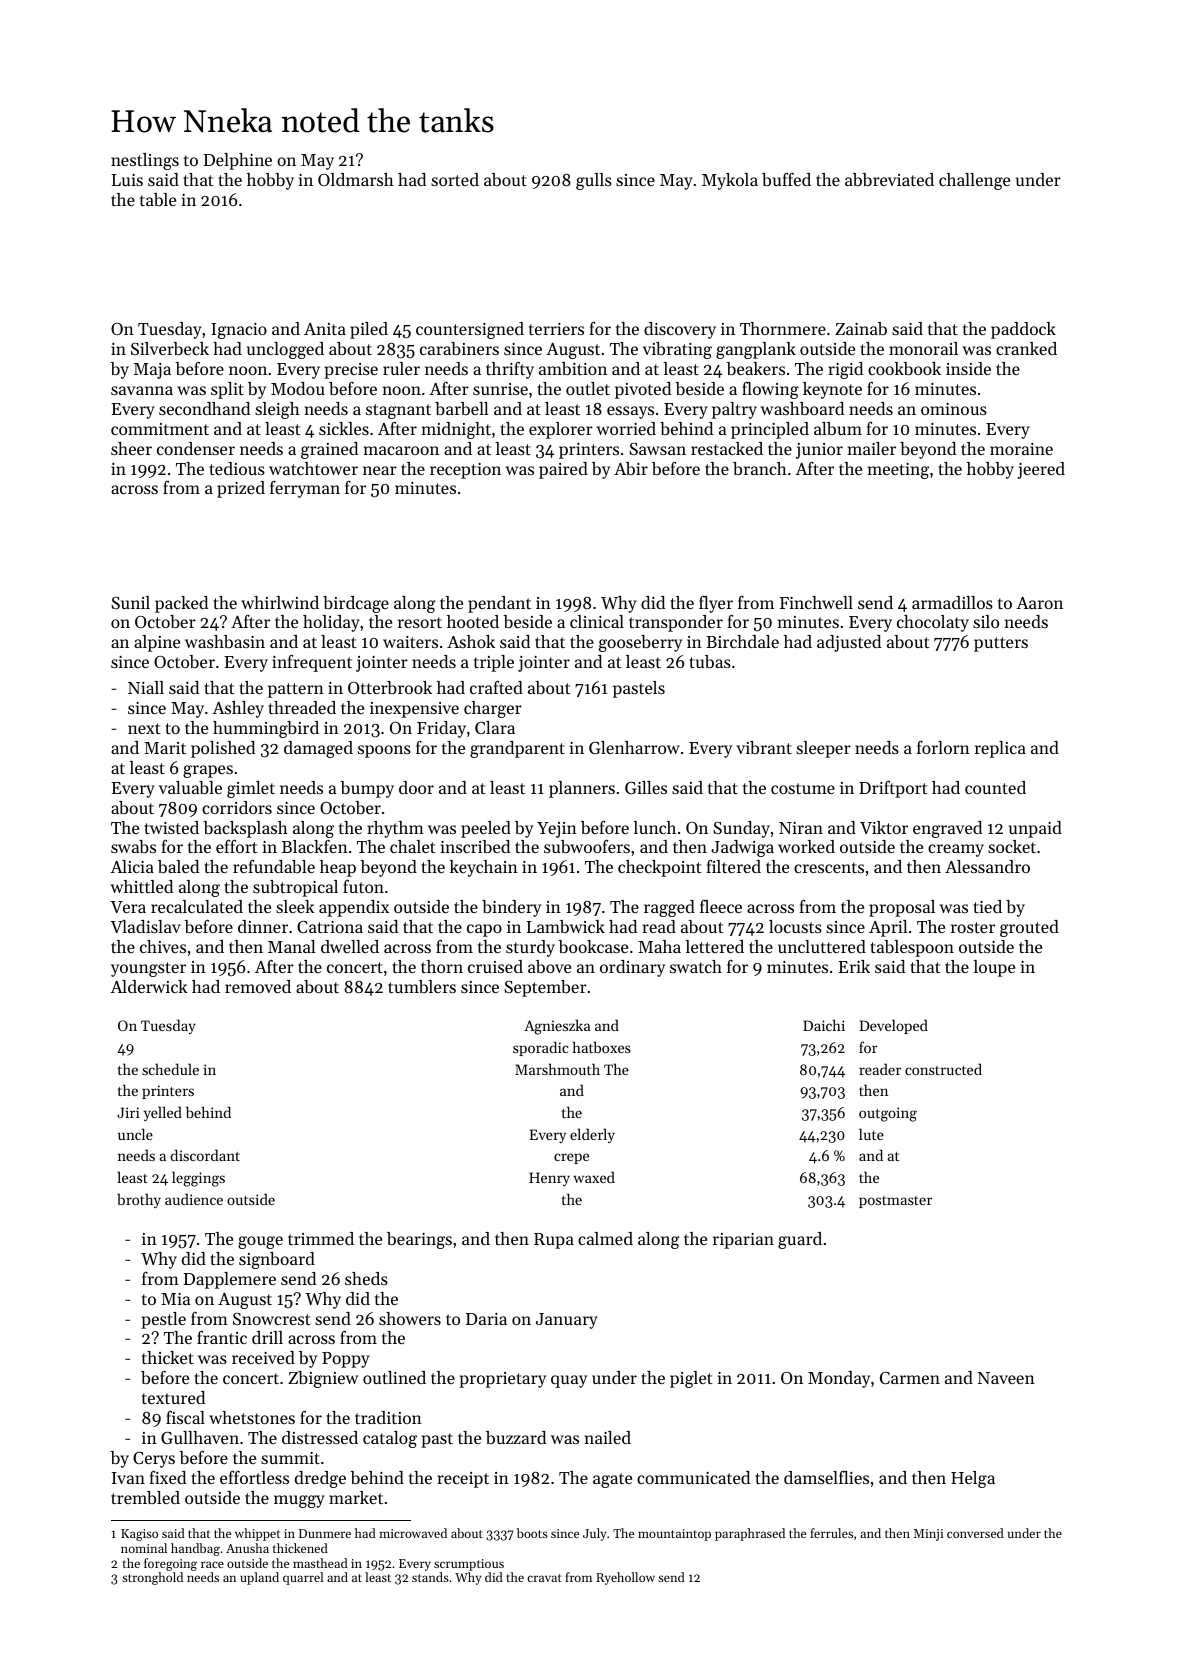 Image resolution: width=1178 pixels, height=1666 pixels. What do you see at coordinates (486, 1319) in the screenshot?
I see `Daria` at bounding box center [486, 1319].
